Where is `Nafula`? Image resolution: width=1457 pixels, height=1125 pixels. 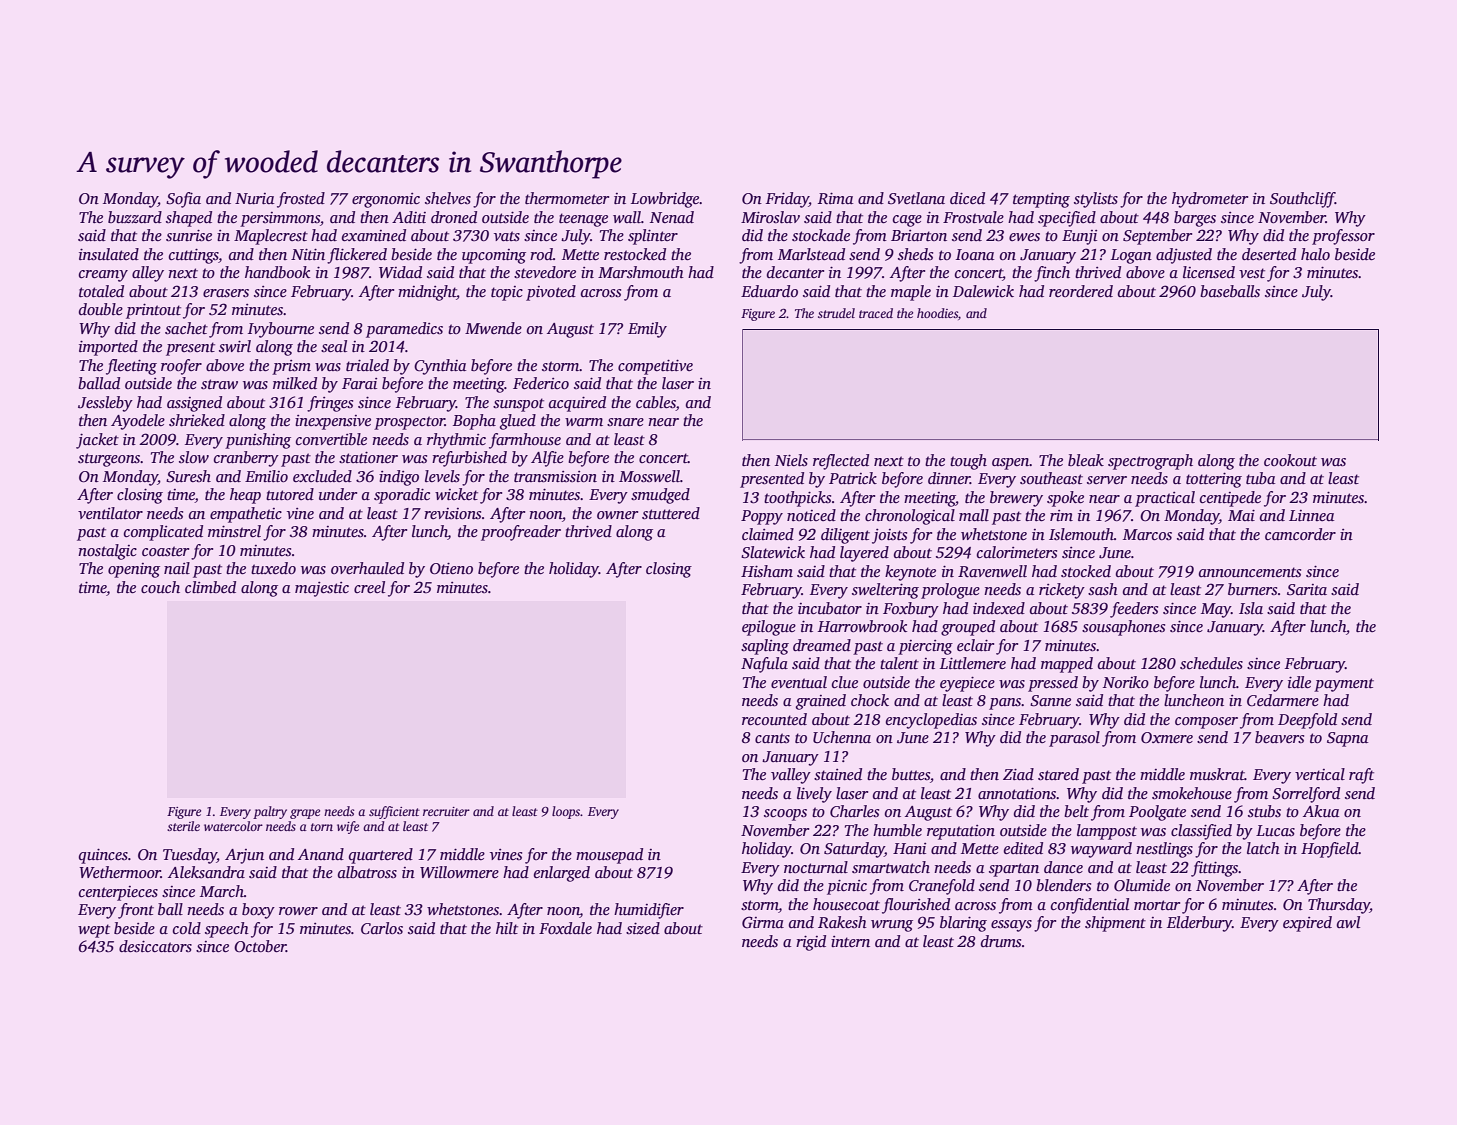 Nafula is located at coordinates (764, 665).
